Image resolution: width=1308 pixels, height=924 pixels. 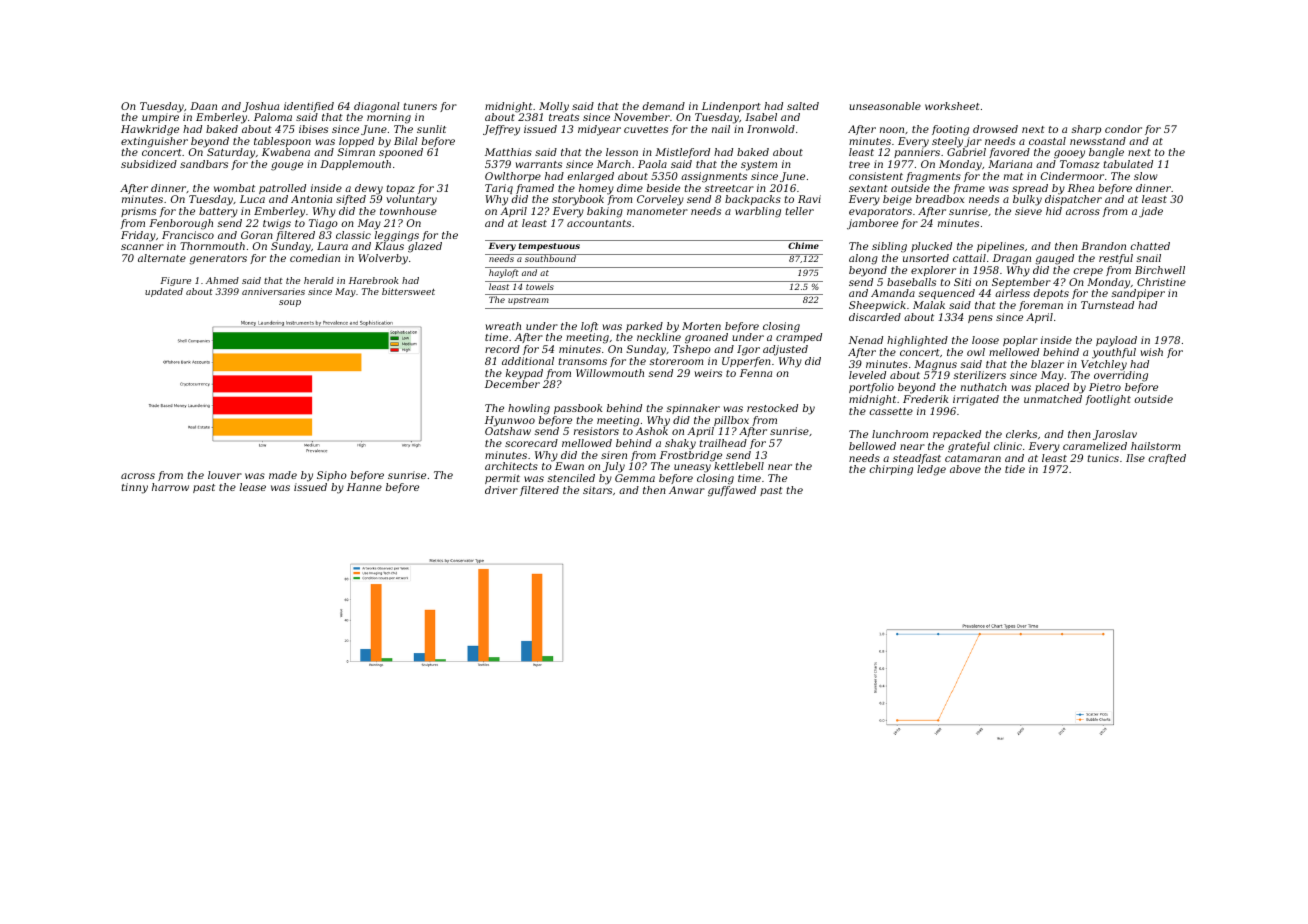 What do you see at coordinates (872, 224) in the document?
I see `jamboree` at bounding box center [872, 224].
